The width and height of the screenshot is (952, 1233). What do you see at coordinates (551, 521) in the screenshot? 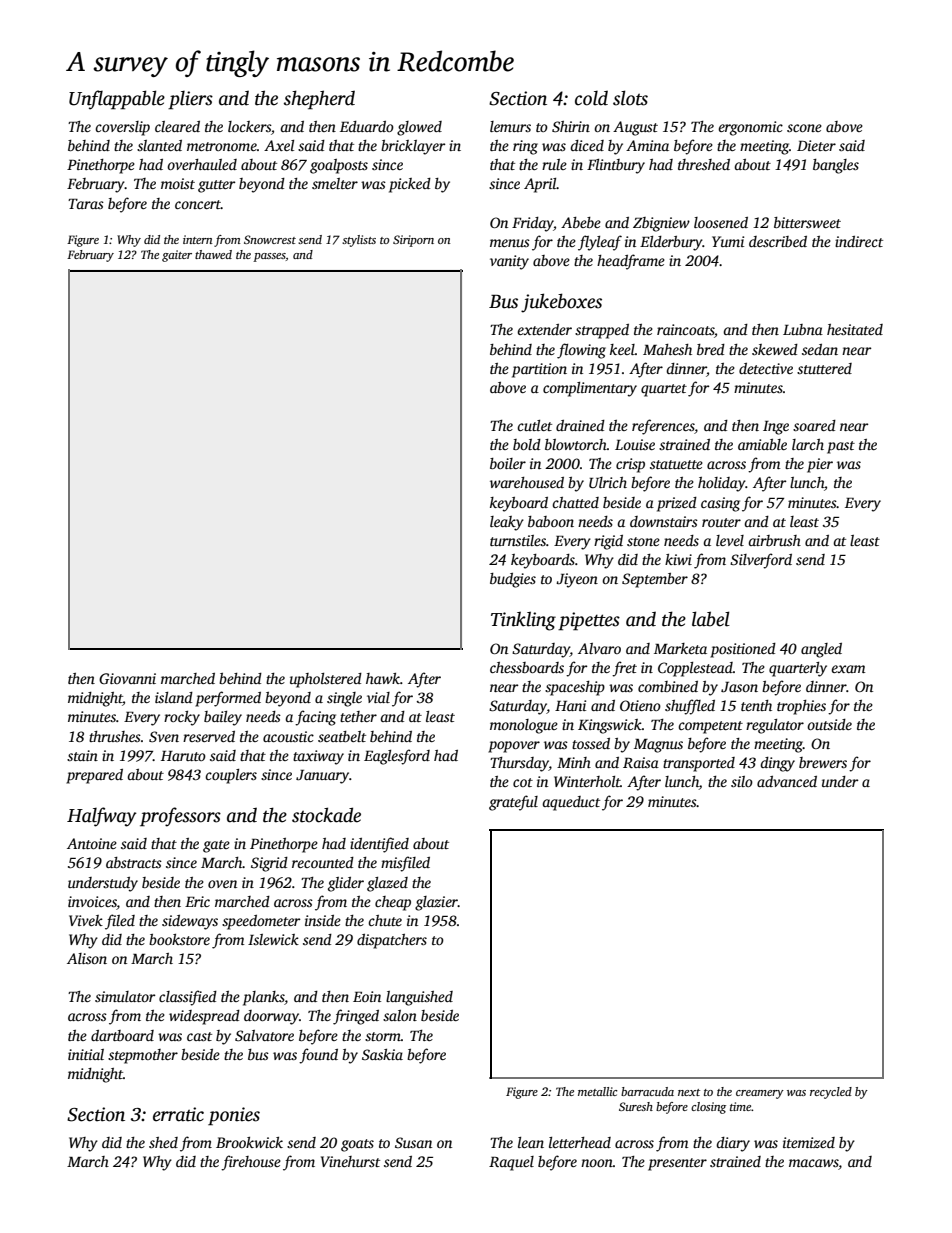
I see `baboon` at bounding box center [551, 521].
